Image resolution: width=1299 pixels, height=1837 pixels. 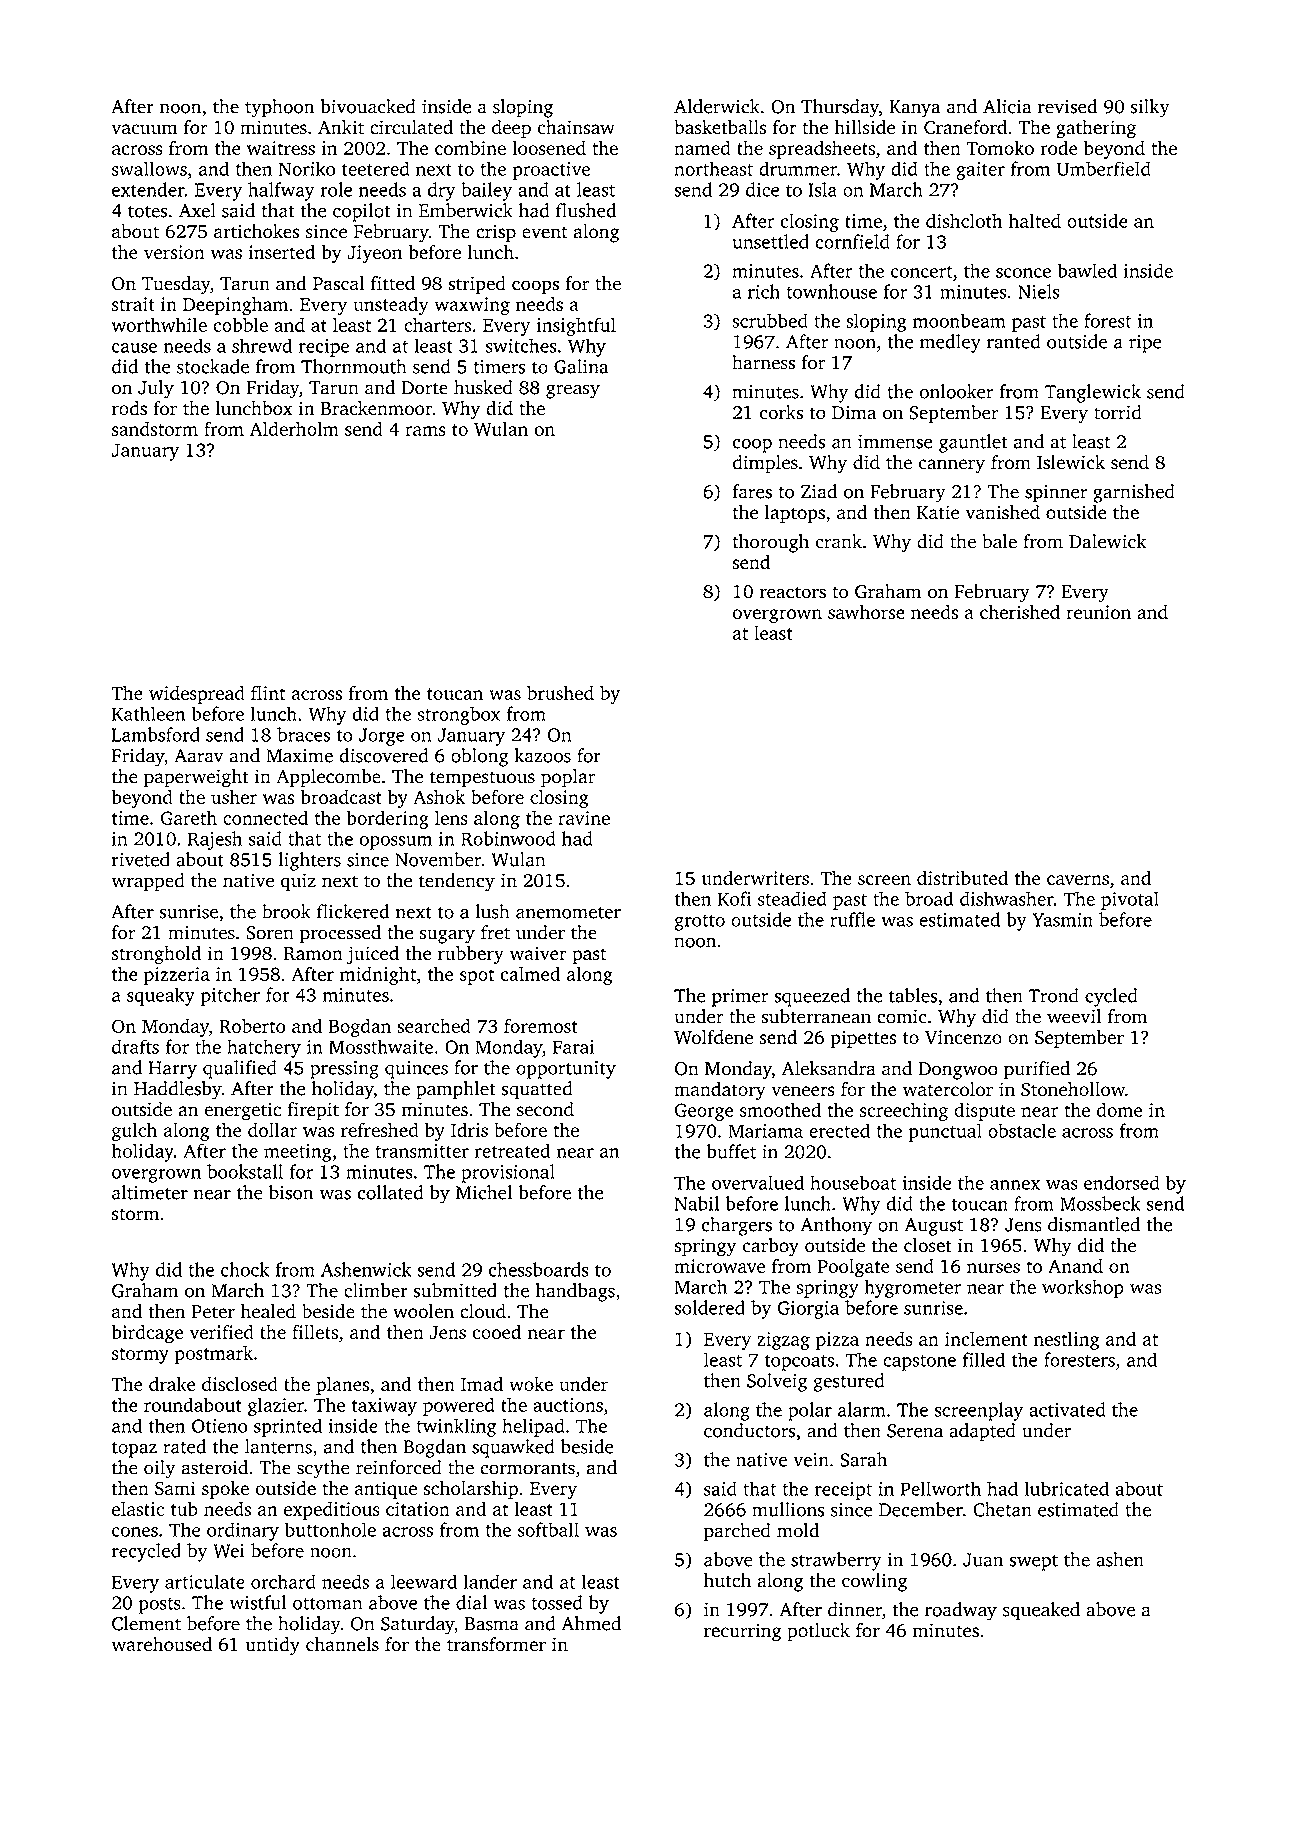 What do you see at coordinates (770, 320) in the screenshot?
I see `scrubbed` at bounding box center [770, 320].
